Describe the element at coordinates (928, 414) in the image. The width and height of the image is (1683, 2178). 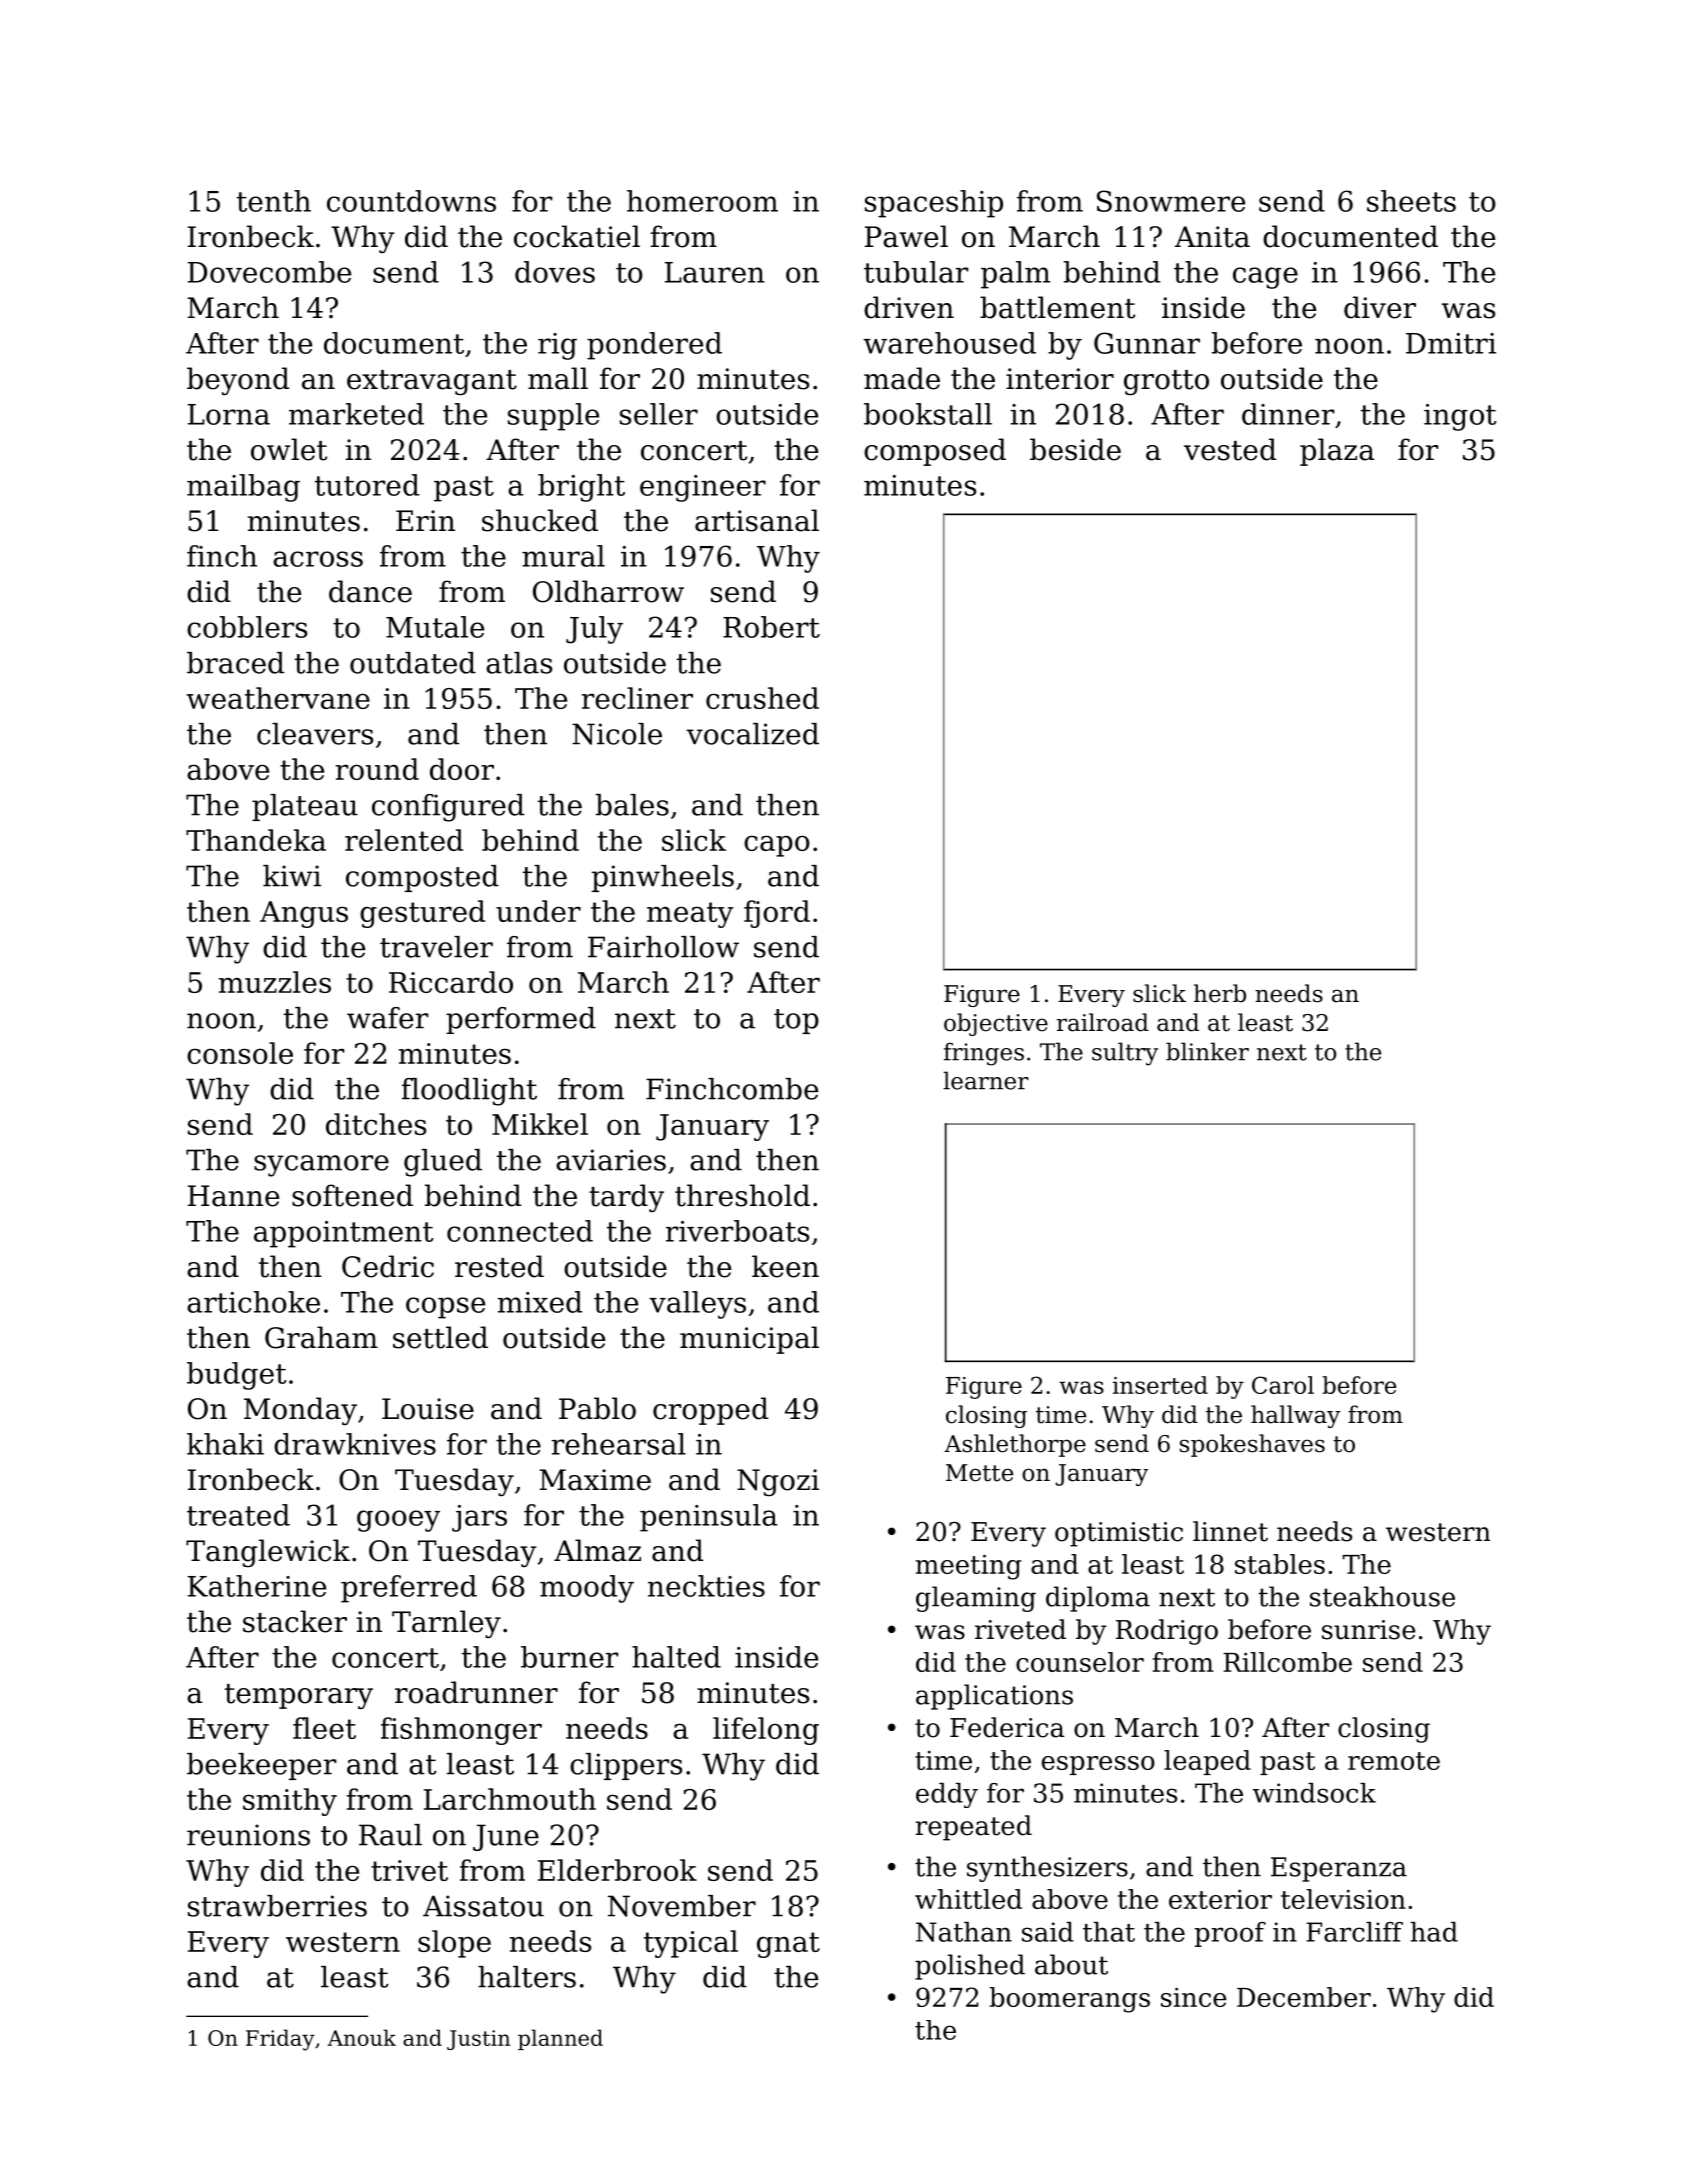
I see `bookstall` at that location.
